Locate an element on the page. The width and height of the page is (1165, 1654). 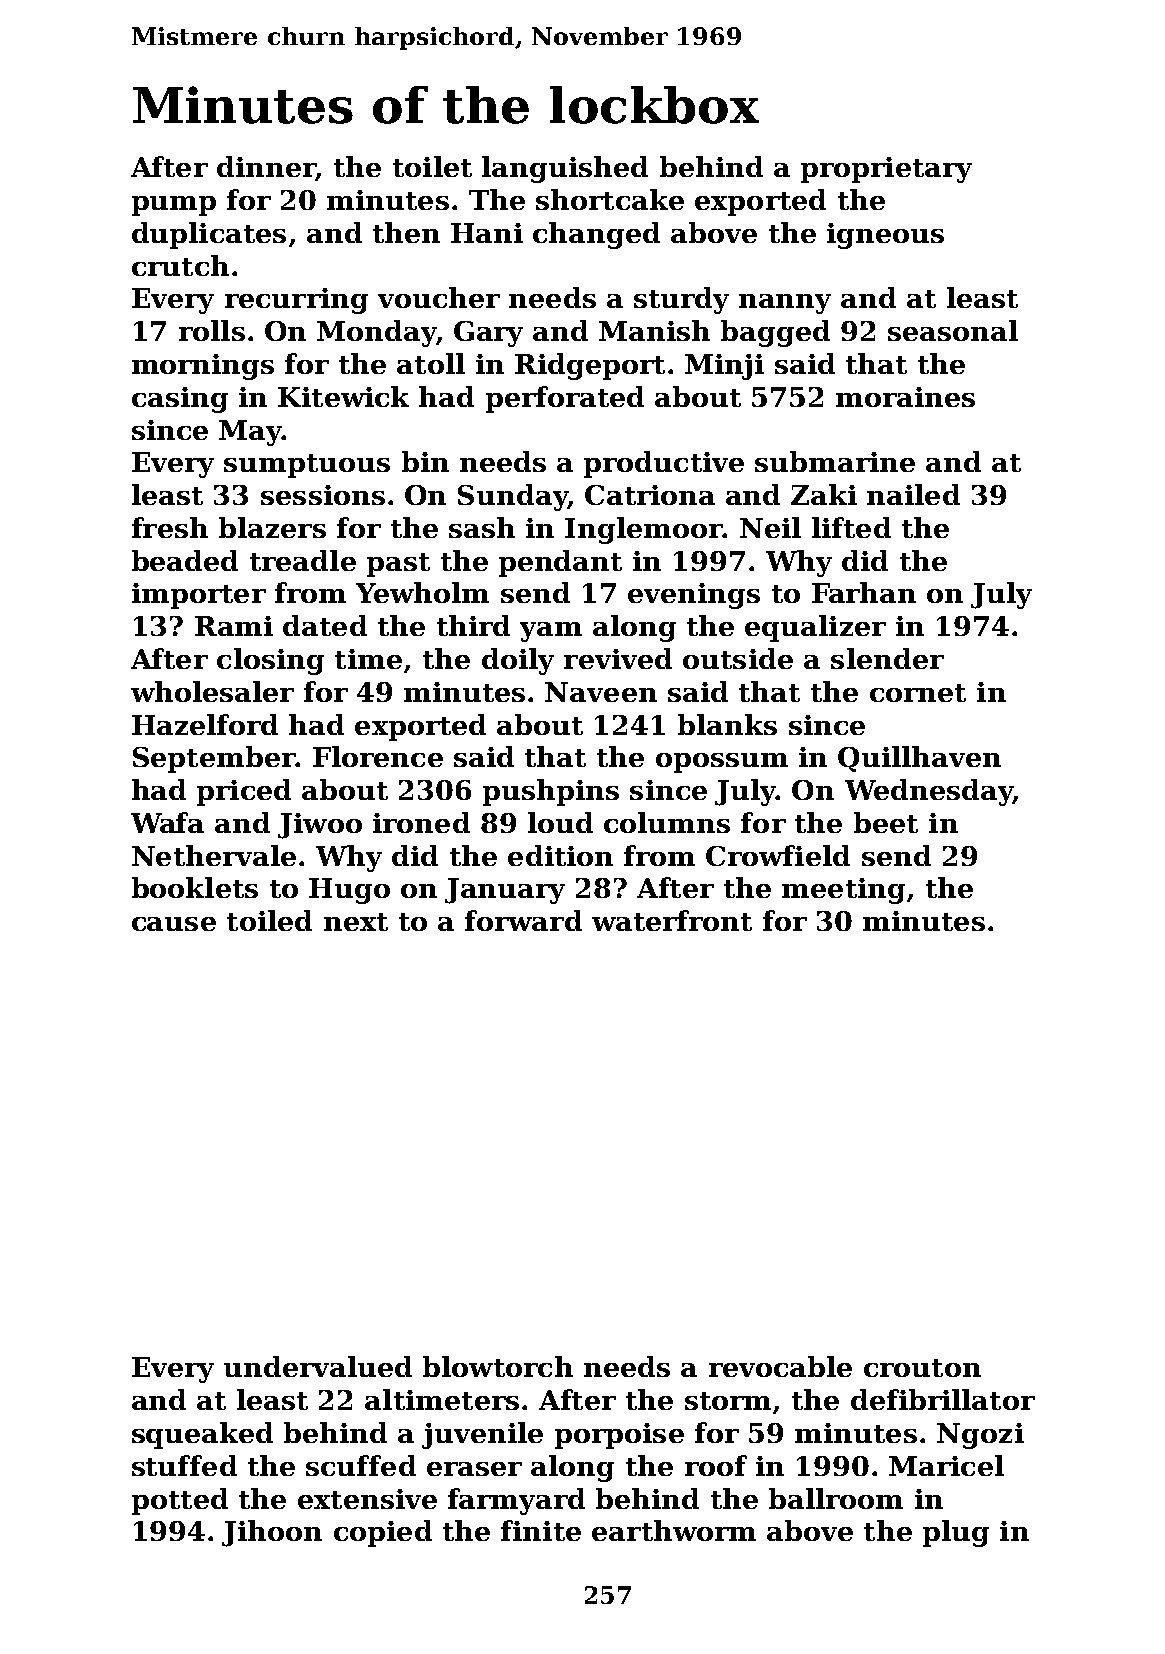
beaded is located at coordinates (185, 560).
